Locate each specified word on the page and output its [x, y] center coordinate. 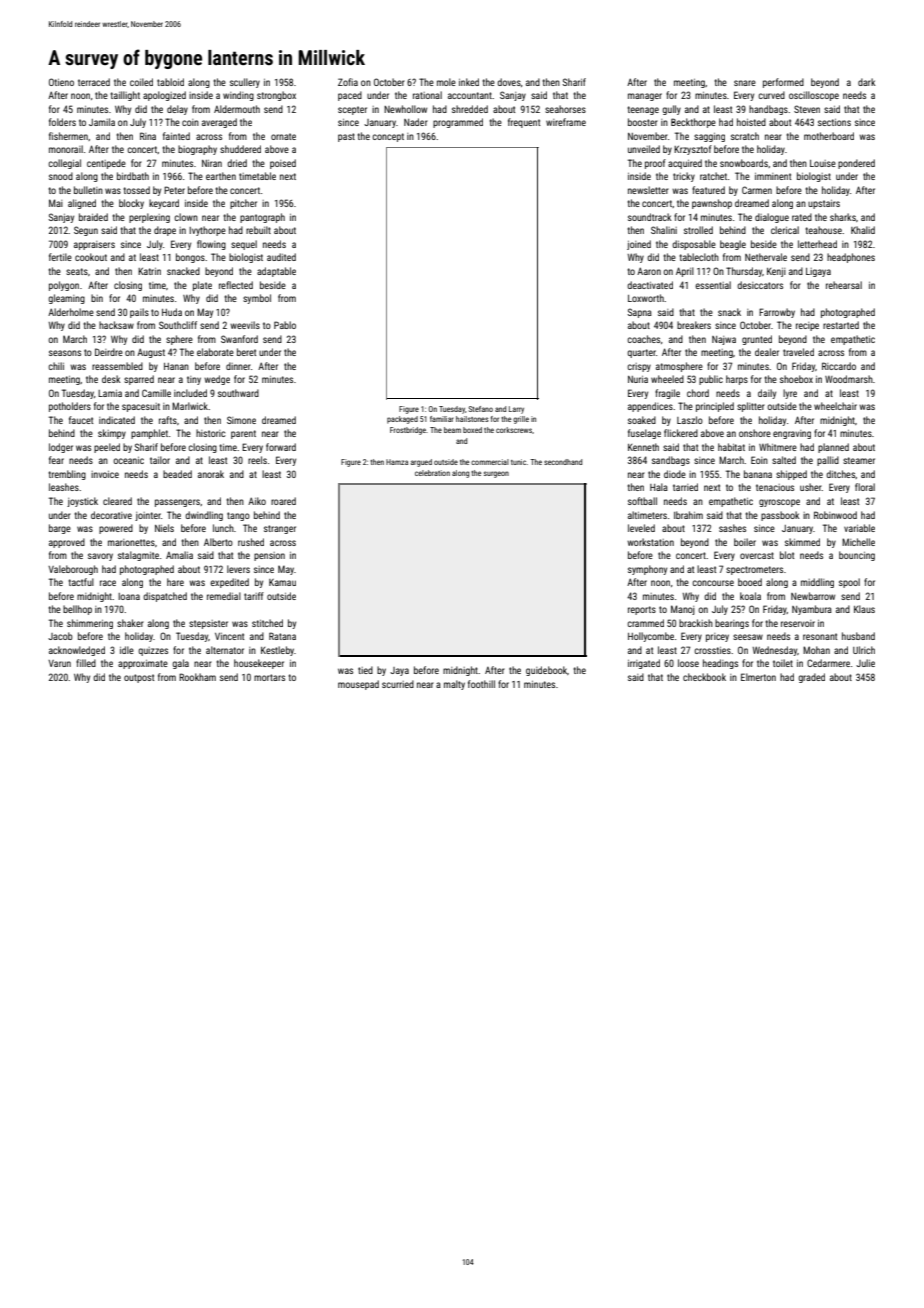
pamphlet [149, 434]
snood [61, 176]
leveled [641, 528]
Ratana [282, 636]
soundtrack [650, 217]
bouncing [857, 556]
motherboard [829, 136]
